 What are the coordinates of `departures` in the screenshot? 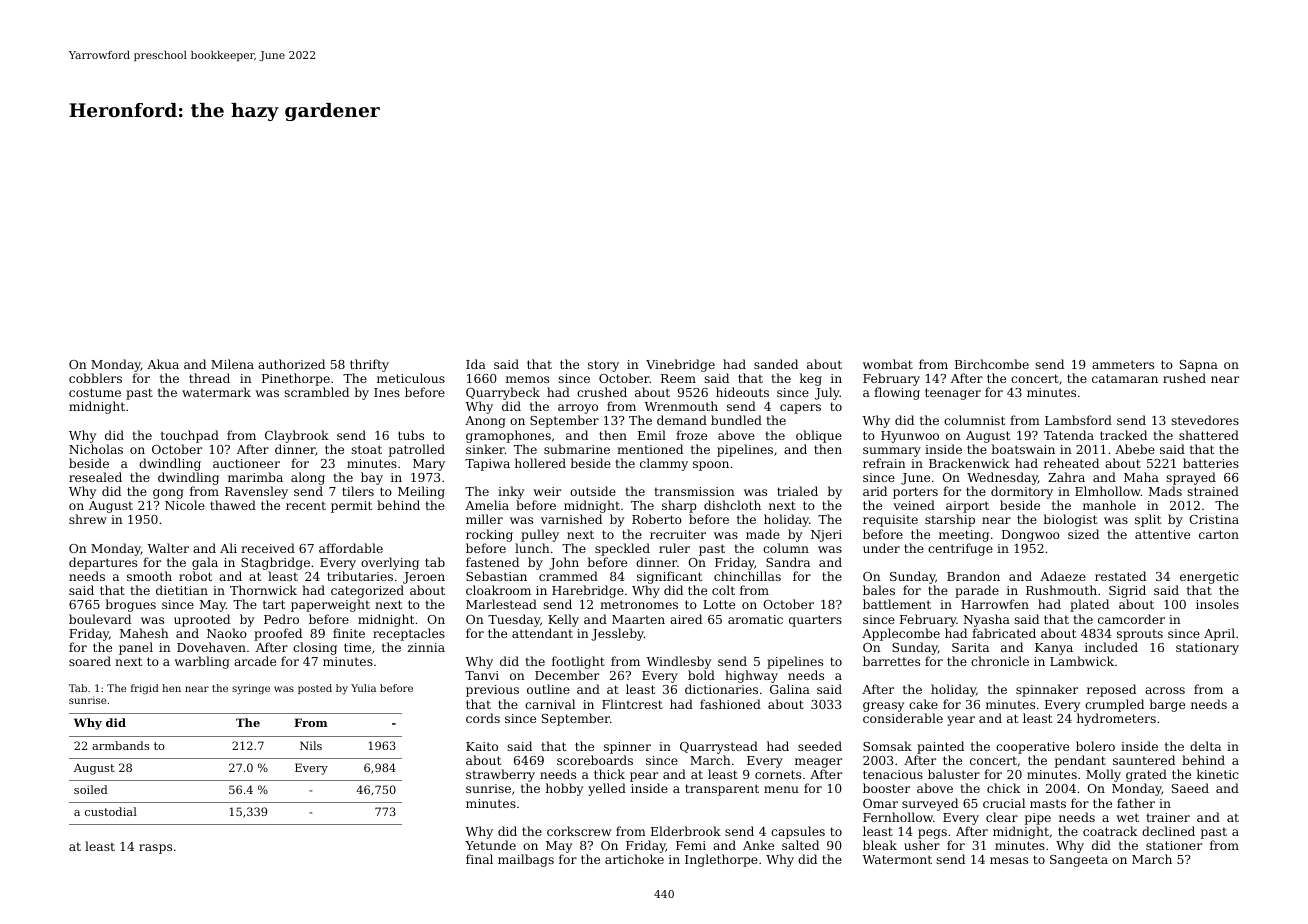 It's located at (103, 563).
